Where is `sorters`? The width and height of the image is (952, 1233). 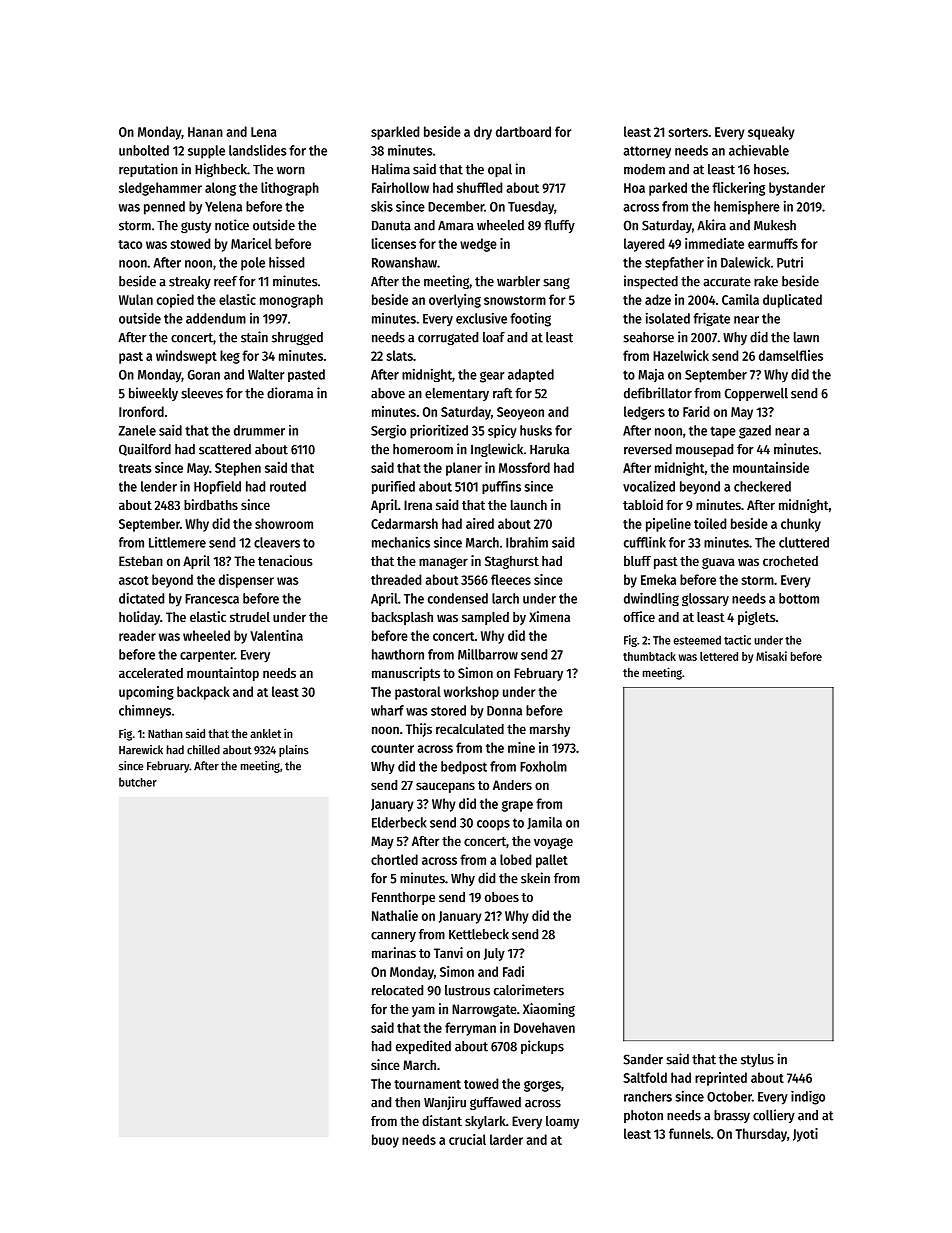
sorters is located at coordinates (688, 132).
